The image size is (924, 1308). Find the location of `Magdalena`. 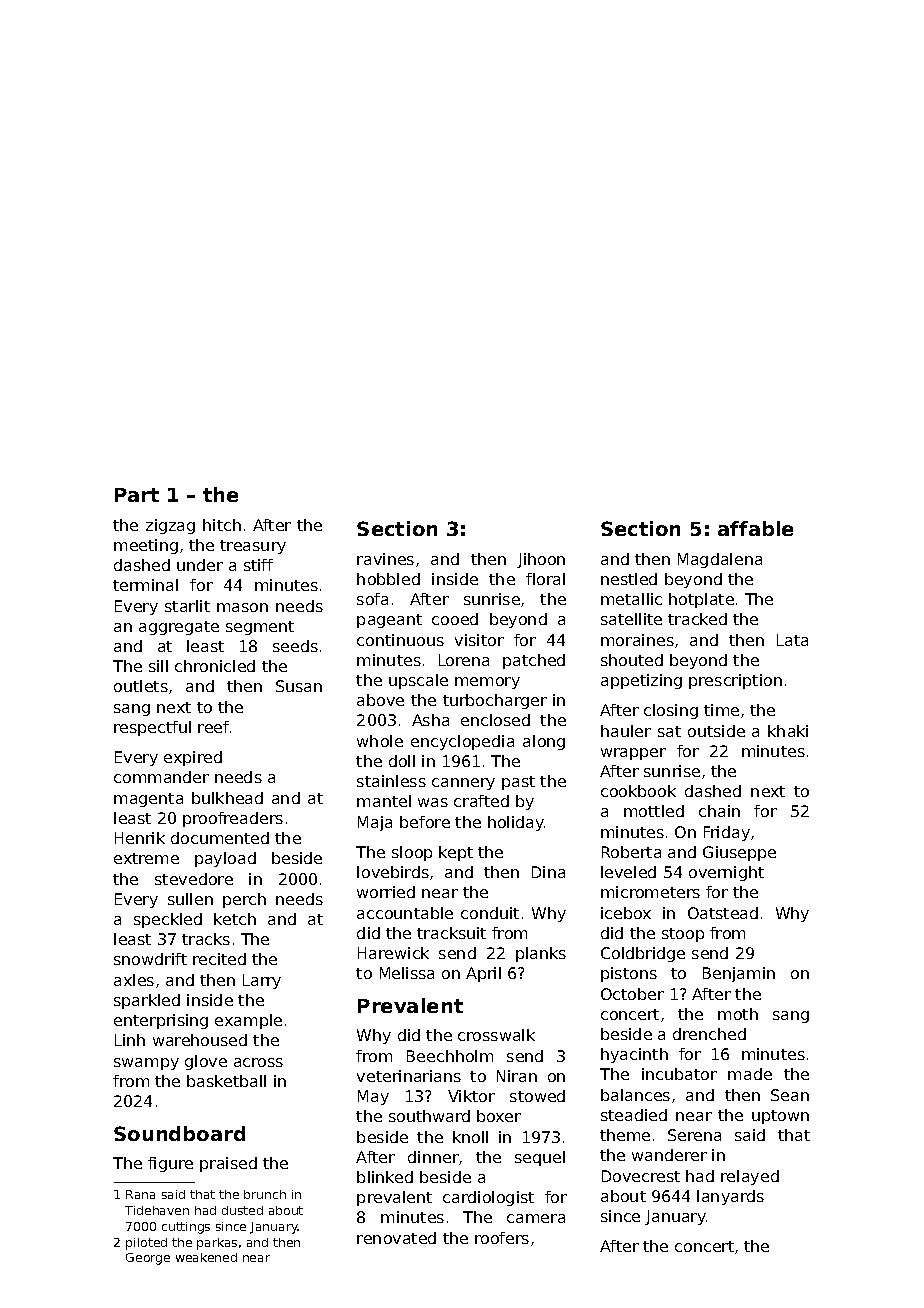

Magdalena is located at coordinates (720, 560).
